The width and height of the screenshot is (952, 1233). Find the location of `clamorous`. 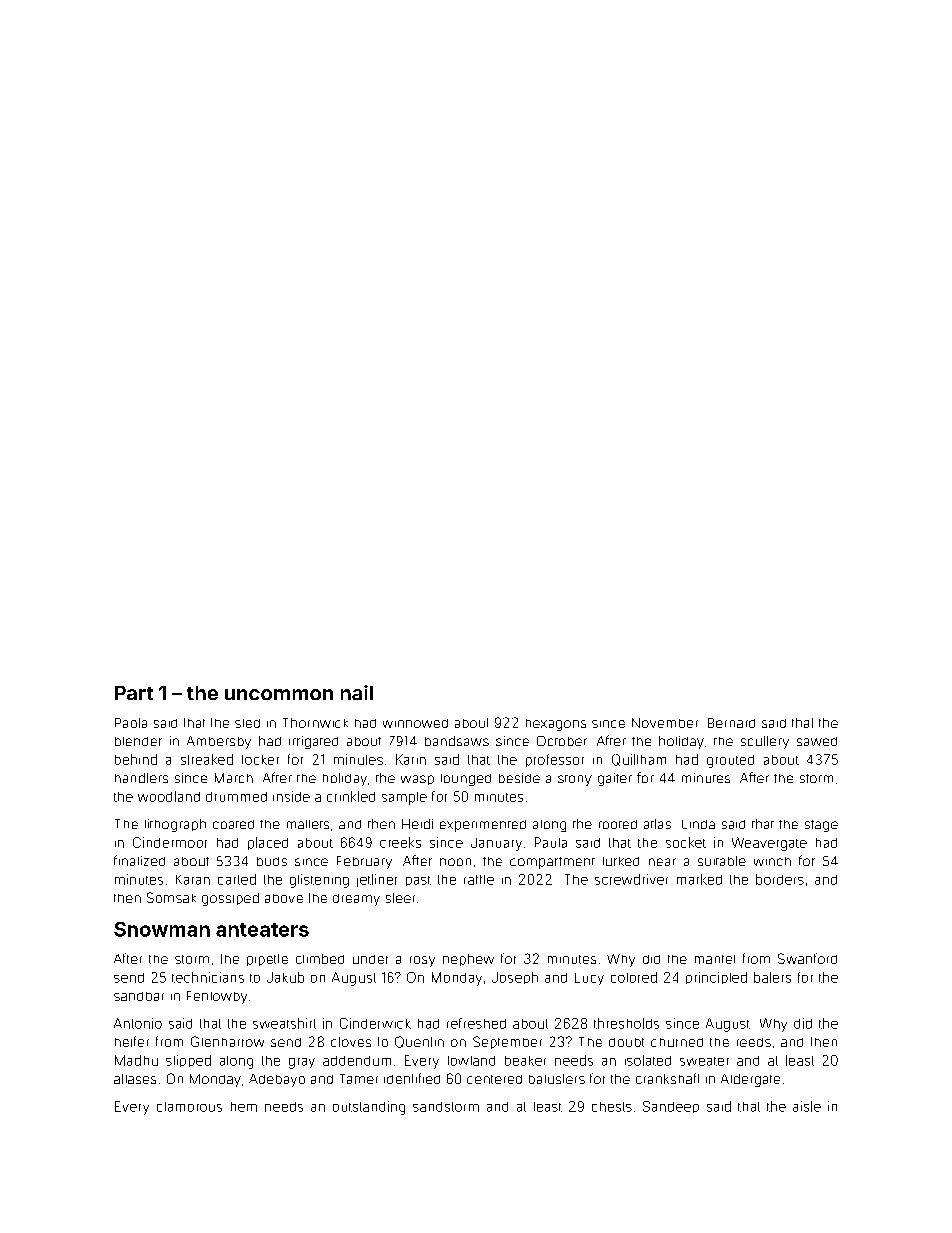

clamorous is located at coordinates (189, 1107).
